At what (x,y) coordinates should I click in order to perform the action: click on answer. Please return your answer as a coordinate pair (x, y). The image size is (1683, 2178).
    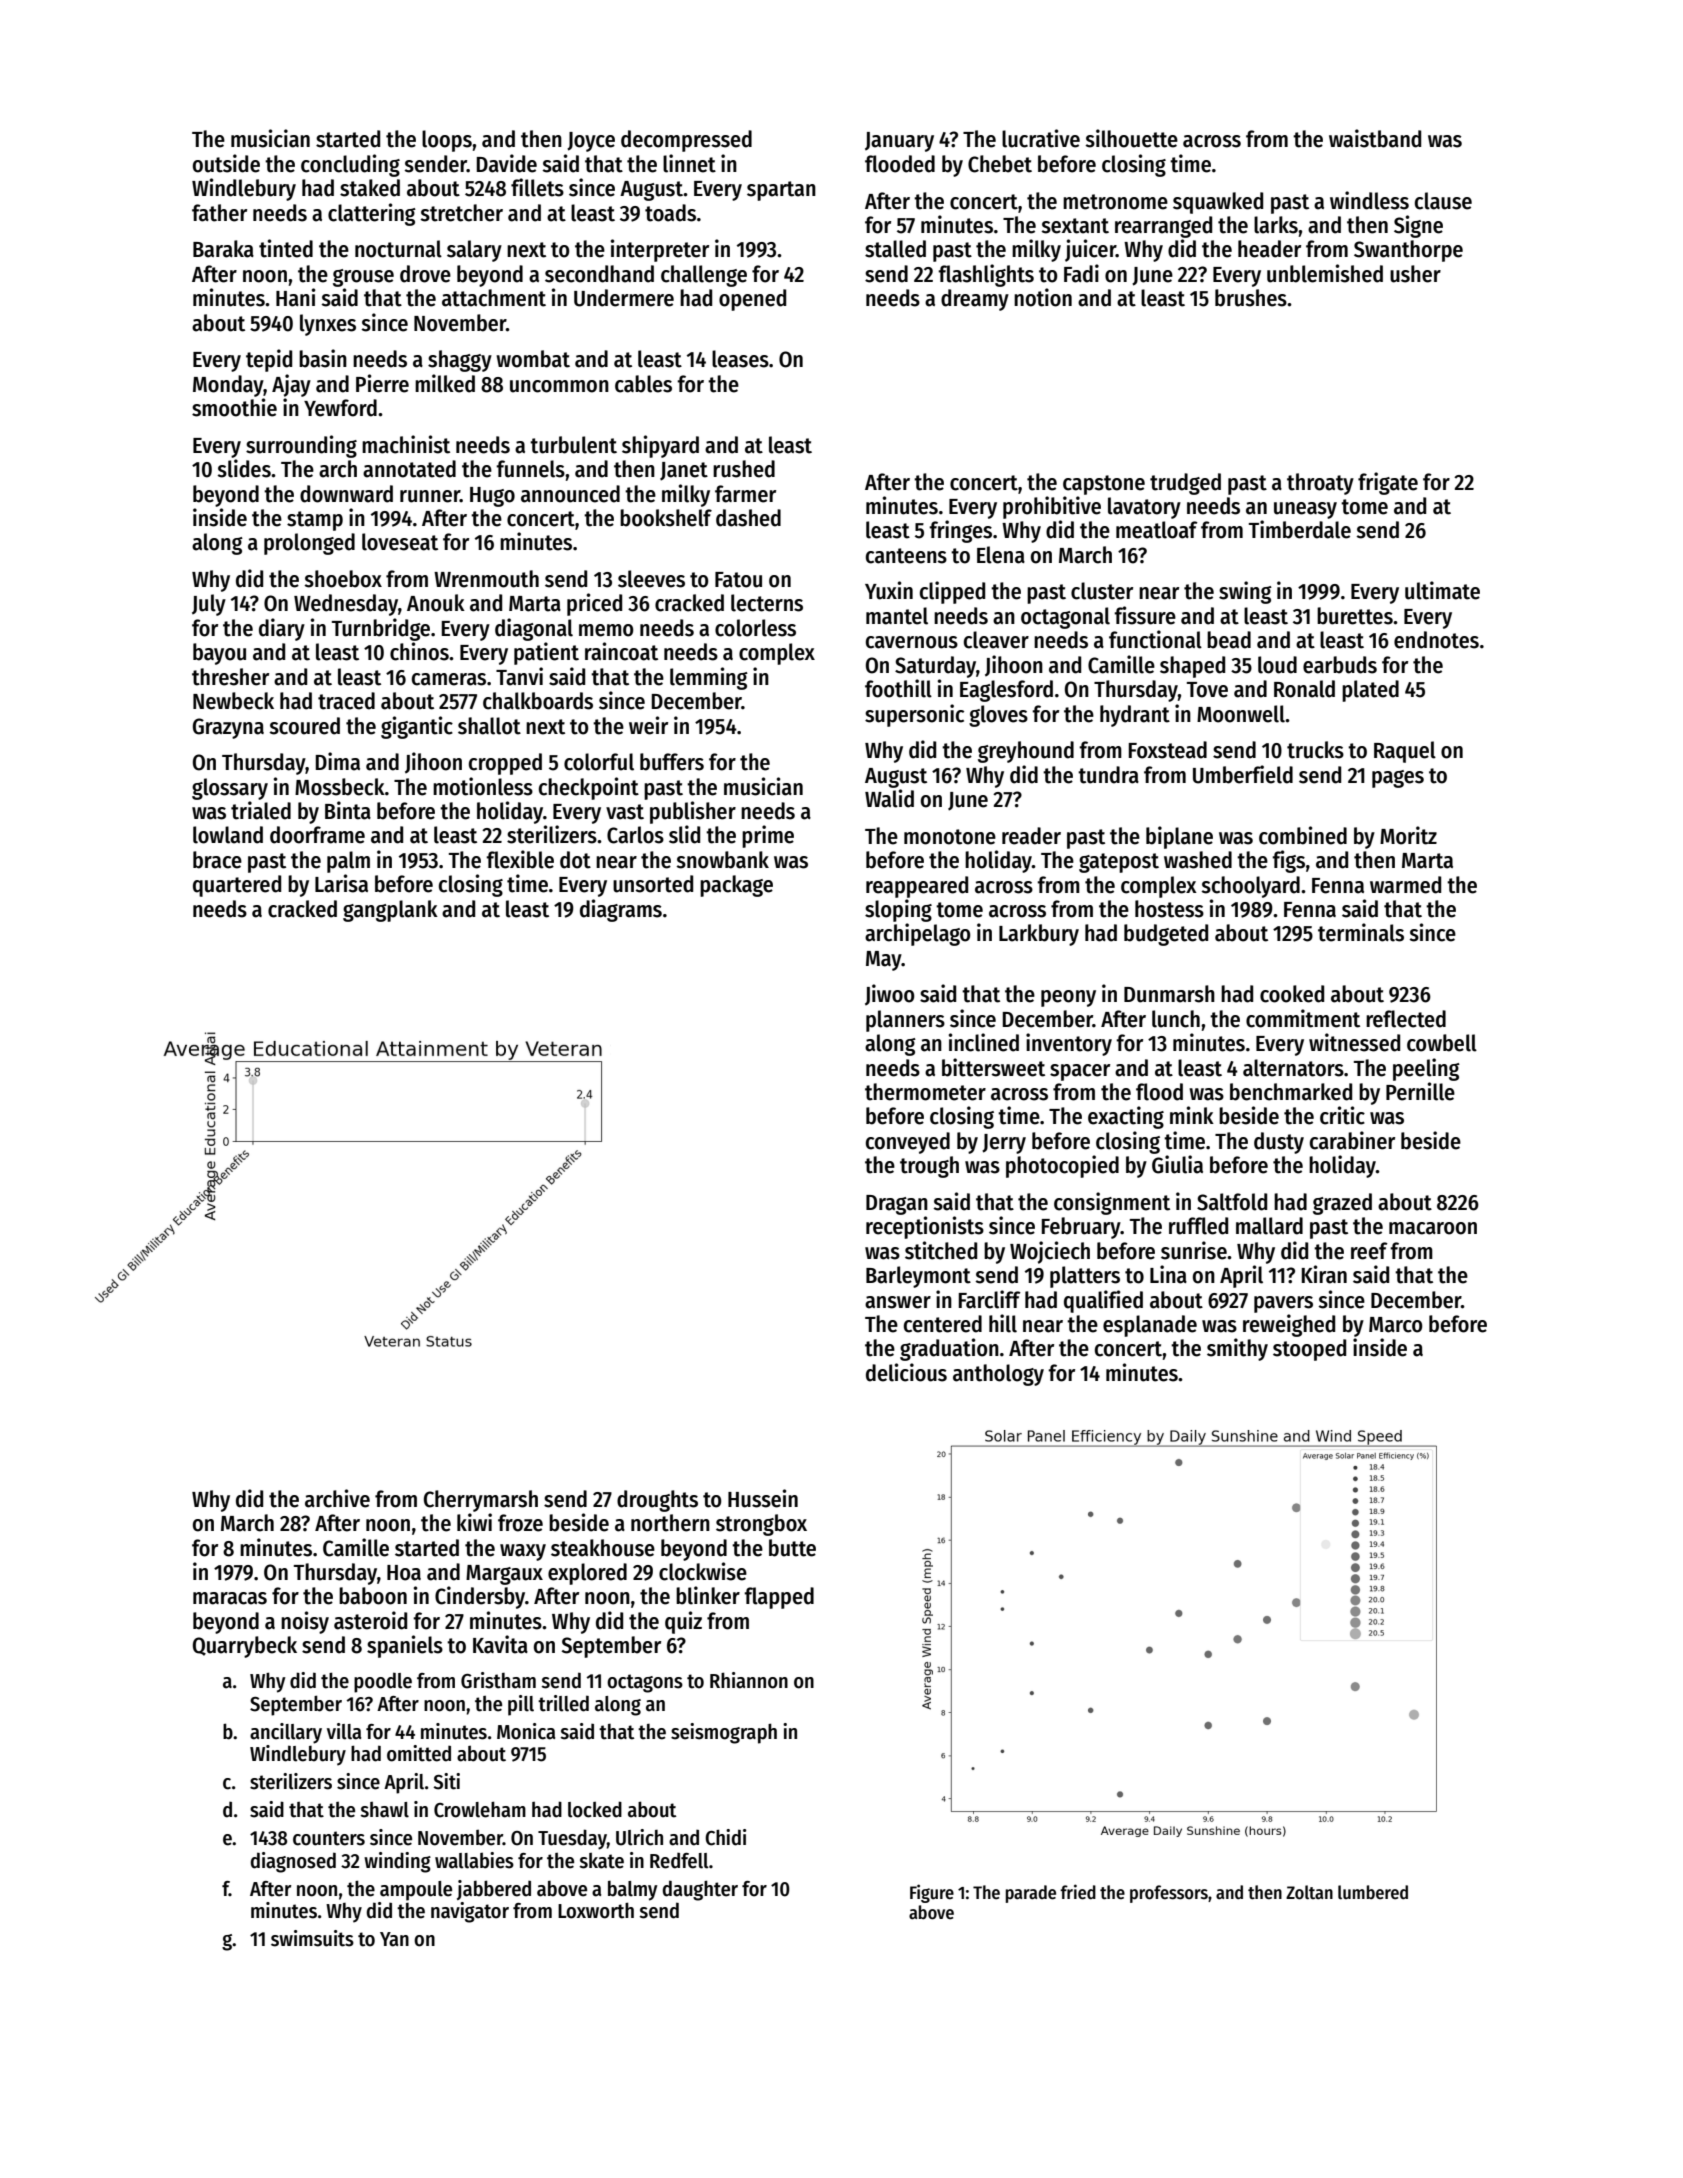
    Looking at the image, I should click on (898, 1302).
